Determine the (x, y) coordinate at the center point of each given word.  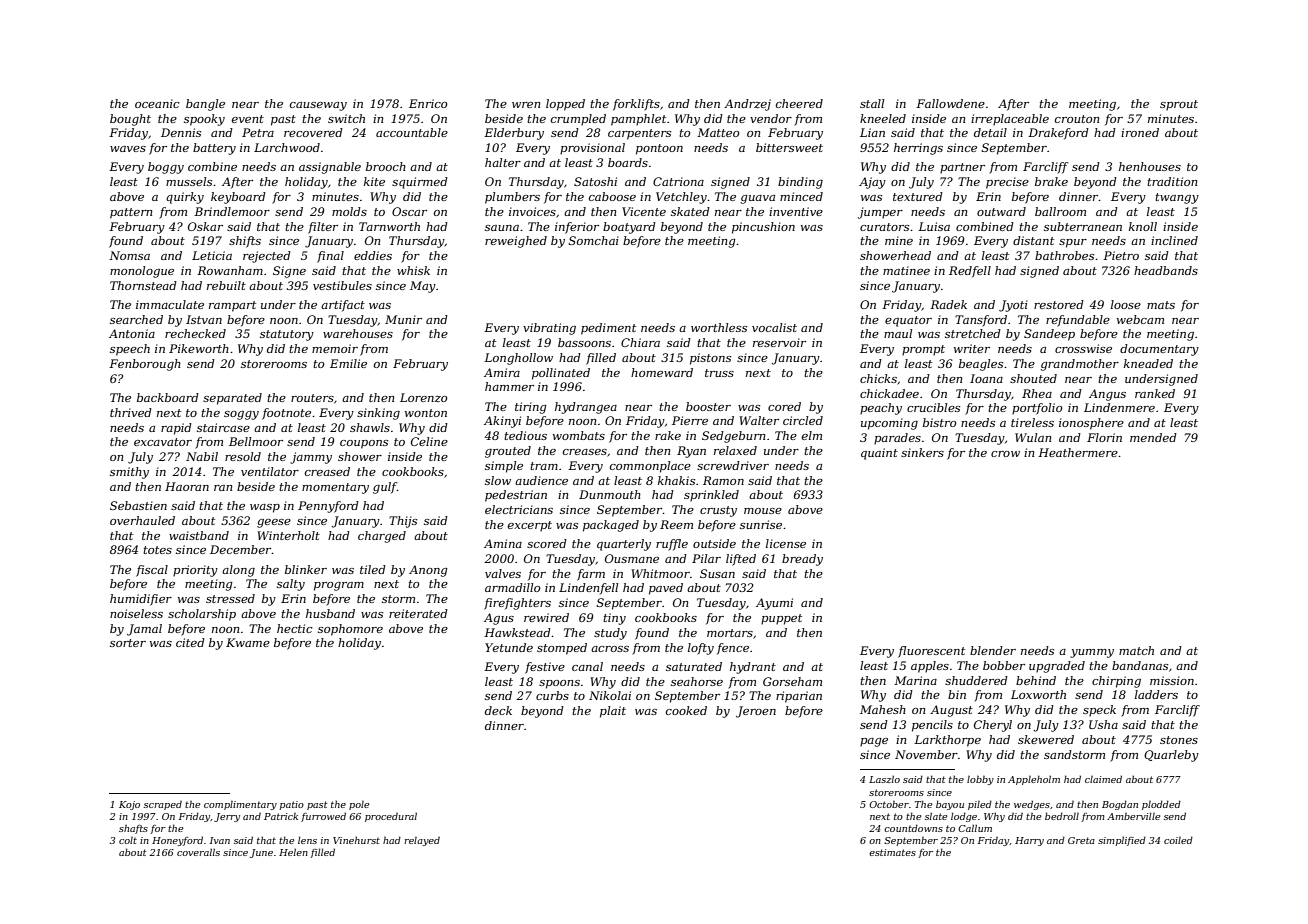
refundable (1078, 321)
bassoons (584, 342)
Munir (403, 319)
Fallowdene (950, 103)
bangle (205, 105)
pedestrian (516, 496)
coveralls (198, 852)
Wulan (1033, 437)
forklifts (636, 105)
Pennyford (328, 507)
